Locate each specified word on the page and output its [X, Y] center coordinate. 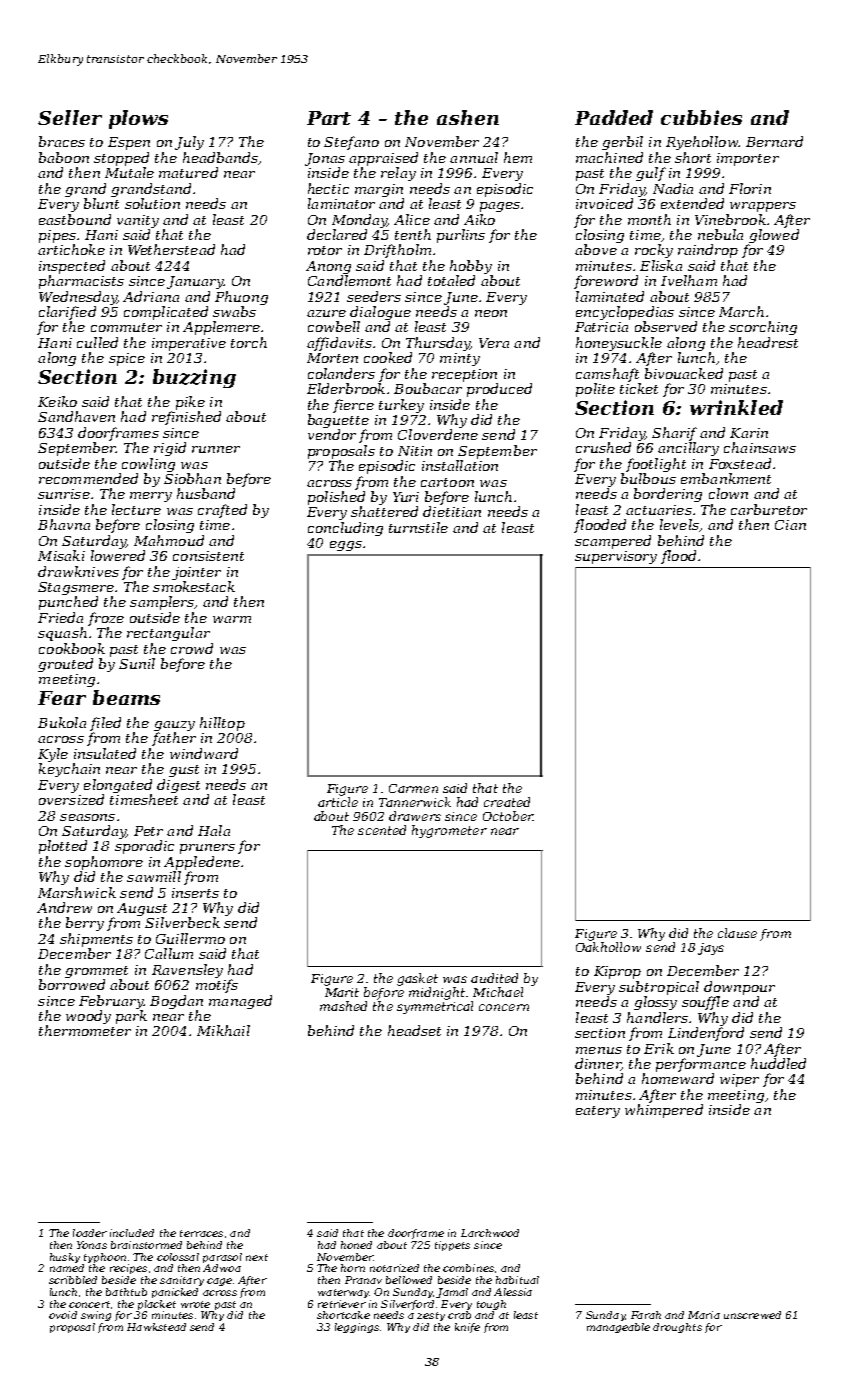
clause [737, 933]
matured [188, 172]
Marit [342, 992]
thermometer [85, 1030]
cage [219, 1282]
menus [599, 1050]
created [507, 802]
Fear [62, 698]
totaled [451, 280]
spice [127, 359]
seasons [87, 817]
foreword [606, 282]
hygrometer [449, 831]
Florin [750, 188]
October [508, 816]
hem [518, 157]
